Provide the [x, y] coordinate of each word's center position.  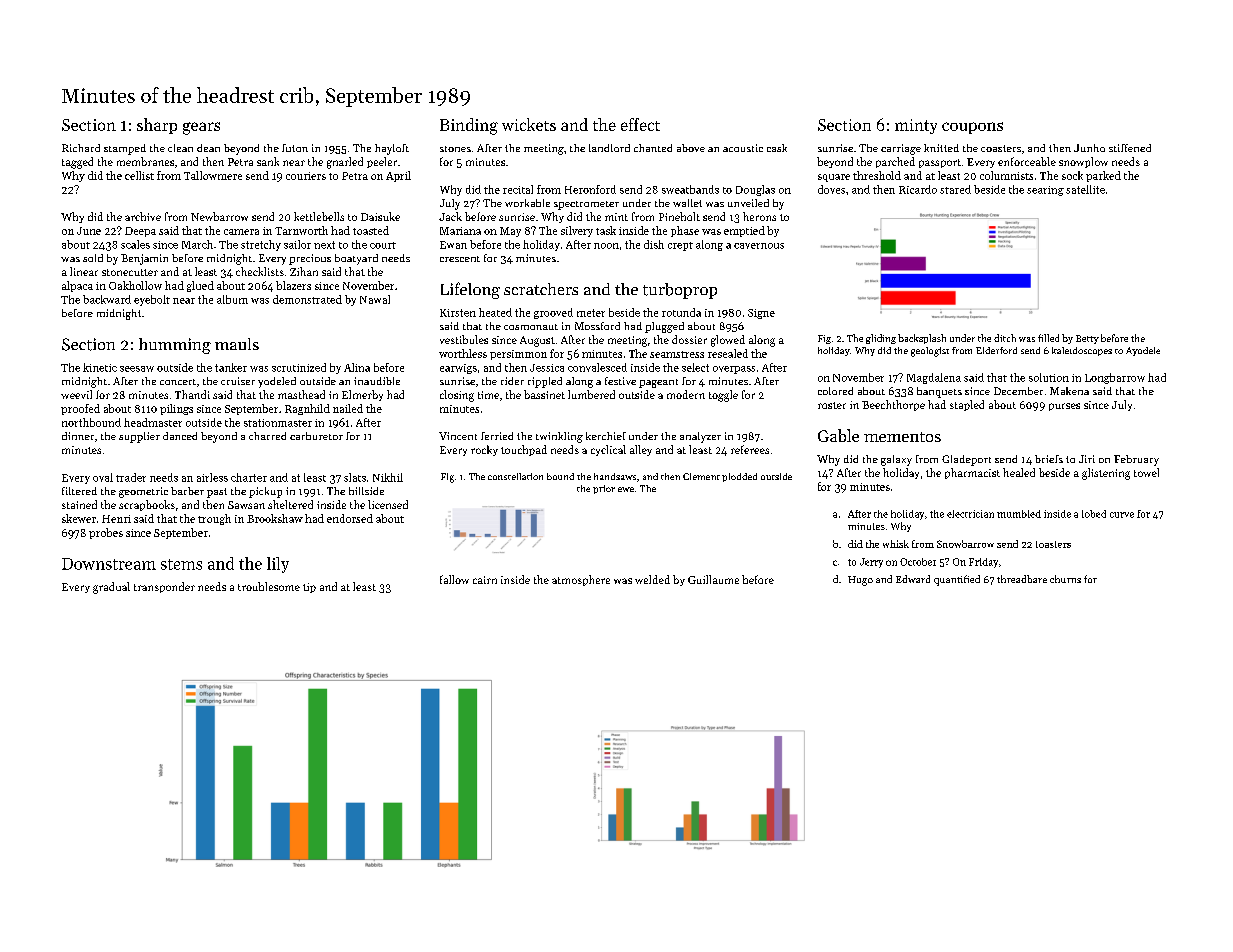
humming [175, 346]
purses [1064, 407]
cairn [485, 580]
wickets [529, 124]
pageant [658, 383]
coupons [972, 128]
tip [309, 588]
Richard [81, 148]
